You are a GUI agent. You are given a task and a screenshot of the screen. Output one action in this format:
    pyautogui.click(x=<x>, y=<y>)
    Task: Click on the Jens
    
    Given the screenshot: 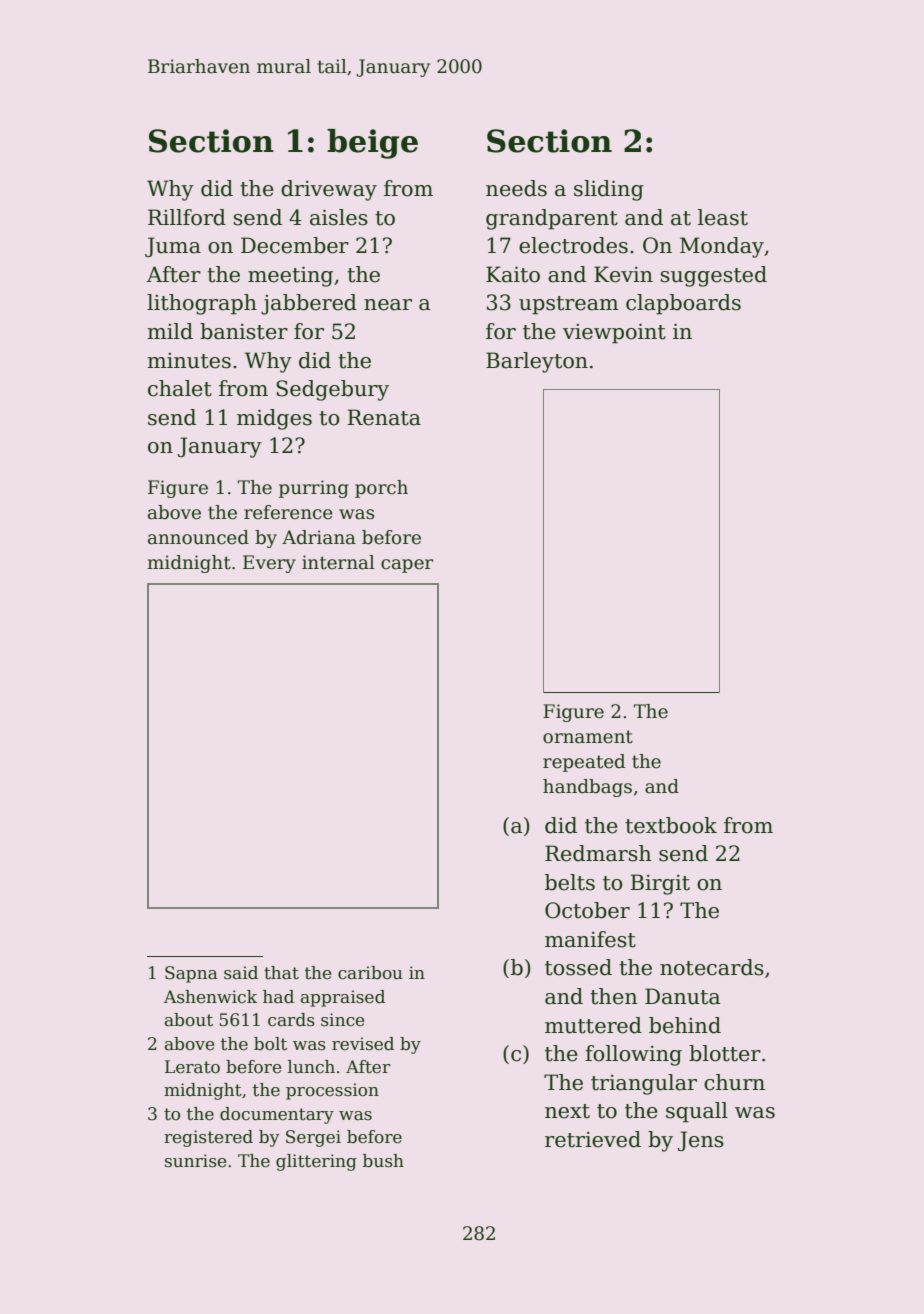 What is the action you would take?
    pyautogui.click(x=701, y=1141)
